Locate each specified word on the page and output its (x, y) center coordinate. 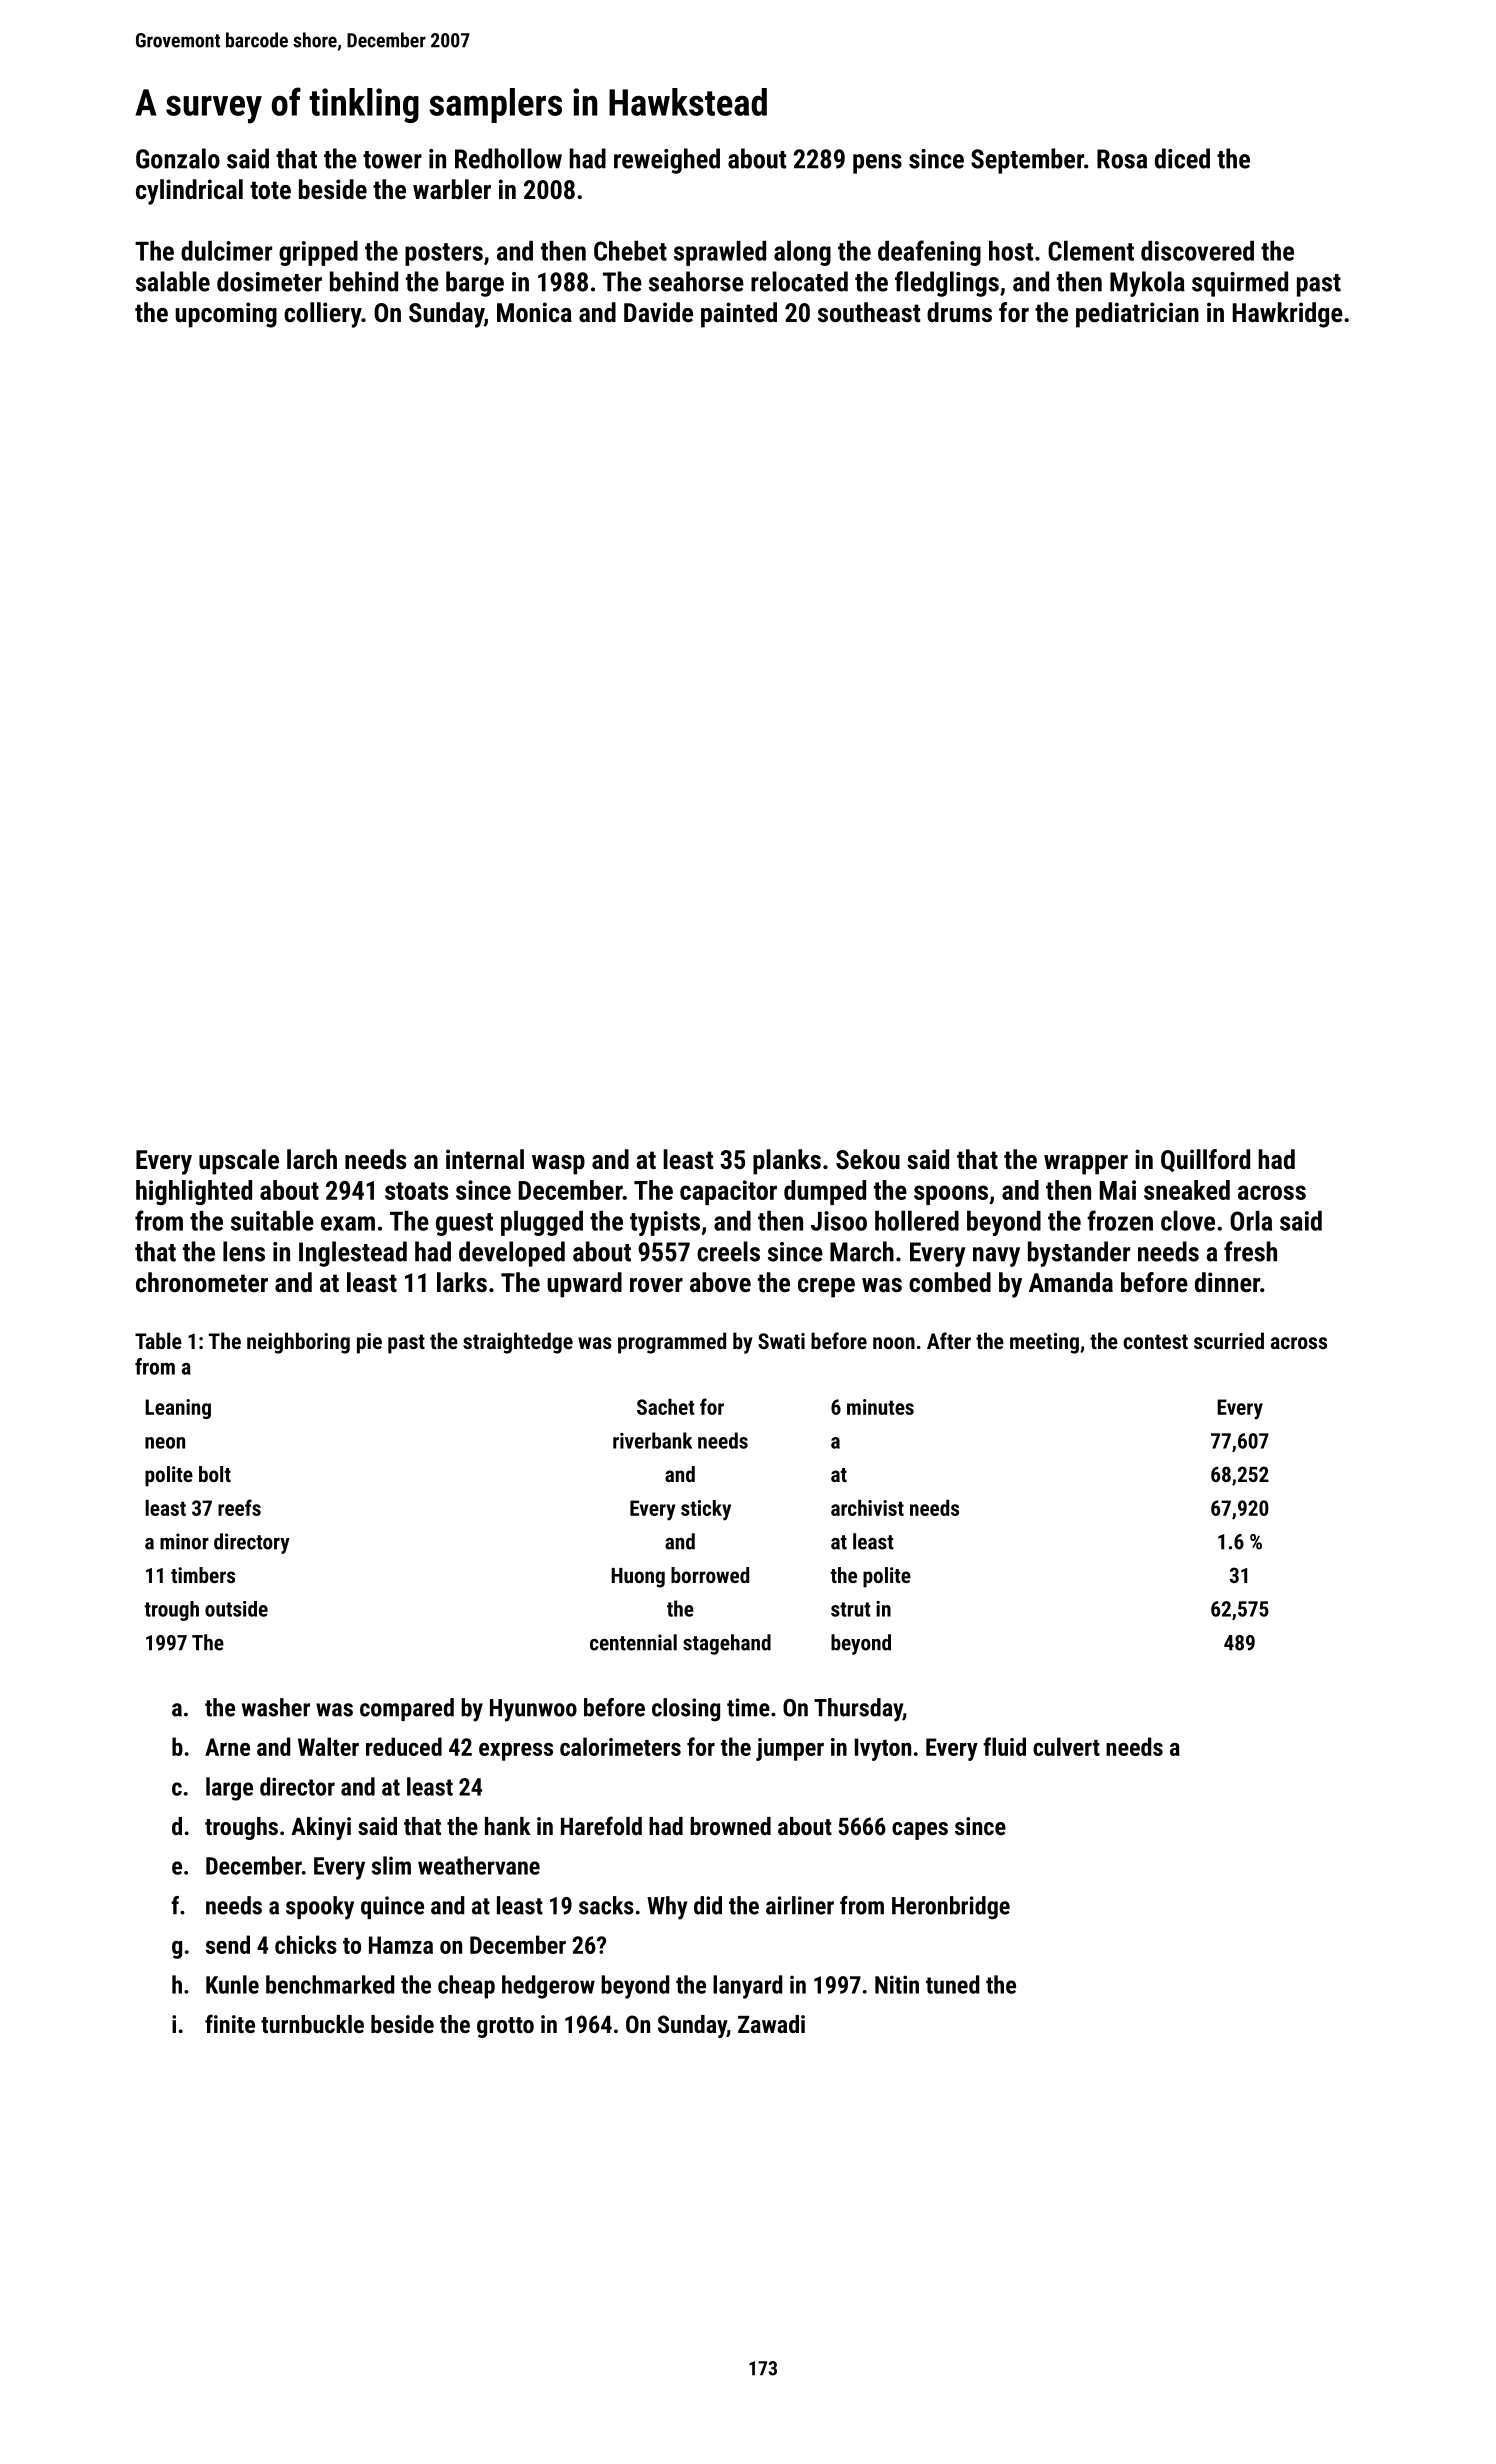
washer (276, 1707)
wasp (558, 1165)
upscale (239, 1162)
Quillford (1205, 1160)
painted (739, 315)
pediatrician (1137, 315)
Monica (534, 312)
